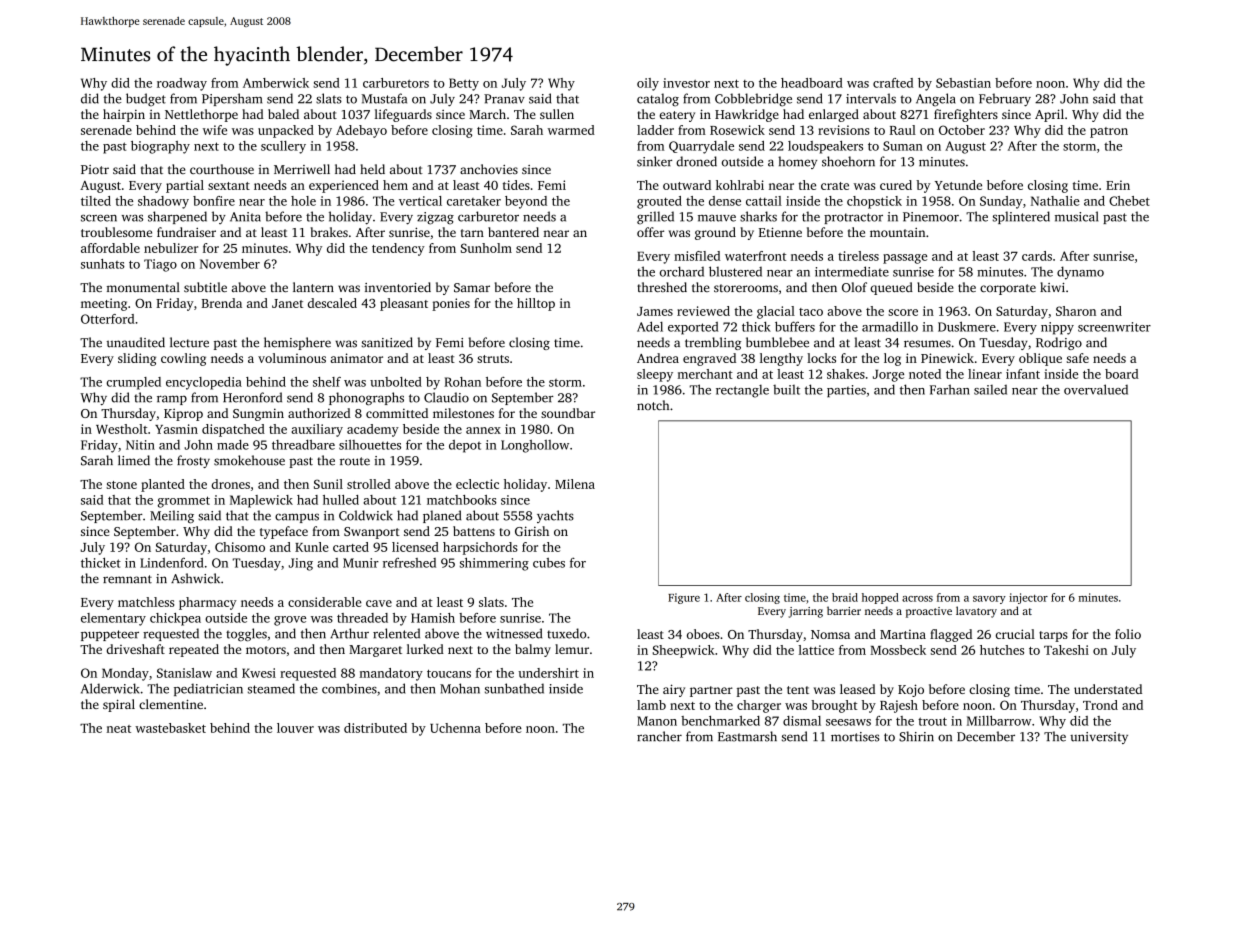  Describe the element at coordinates (905, 259) in the page. I see `passage` at that location.
